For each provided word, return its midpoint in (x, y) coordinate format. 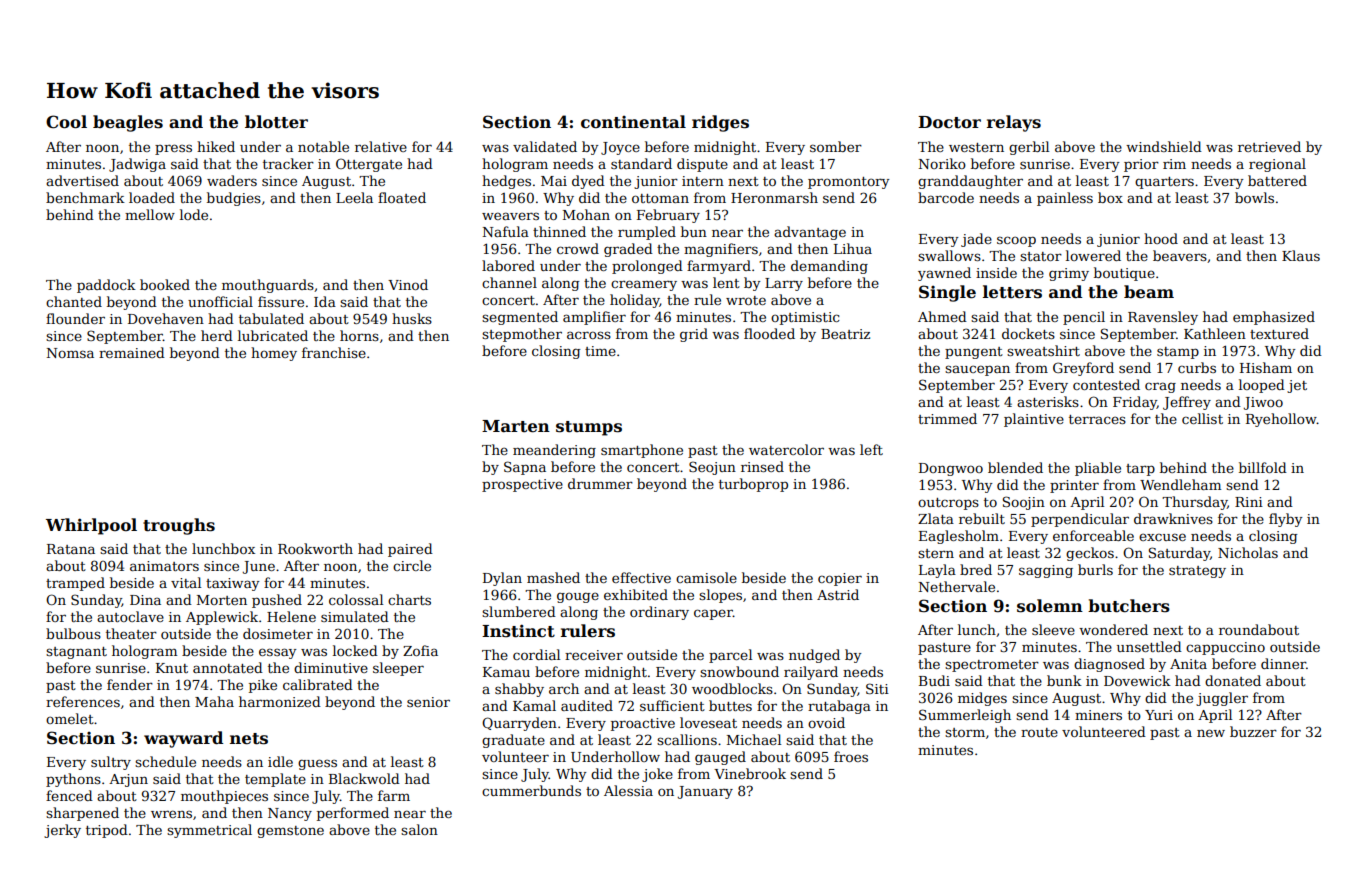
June (259, 567)
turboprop (753, 485)
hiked (216, 146)
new (1211, 733)
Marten (516, 426)
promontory (849, 183)
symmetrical (209, 831)
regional (1277, 165)
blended (1015, 467)
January (705, 792)
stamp (1178, 353)
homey (274, 354)
